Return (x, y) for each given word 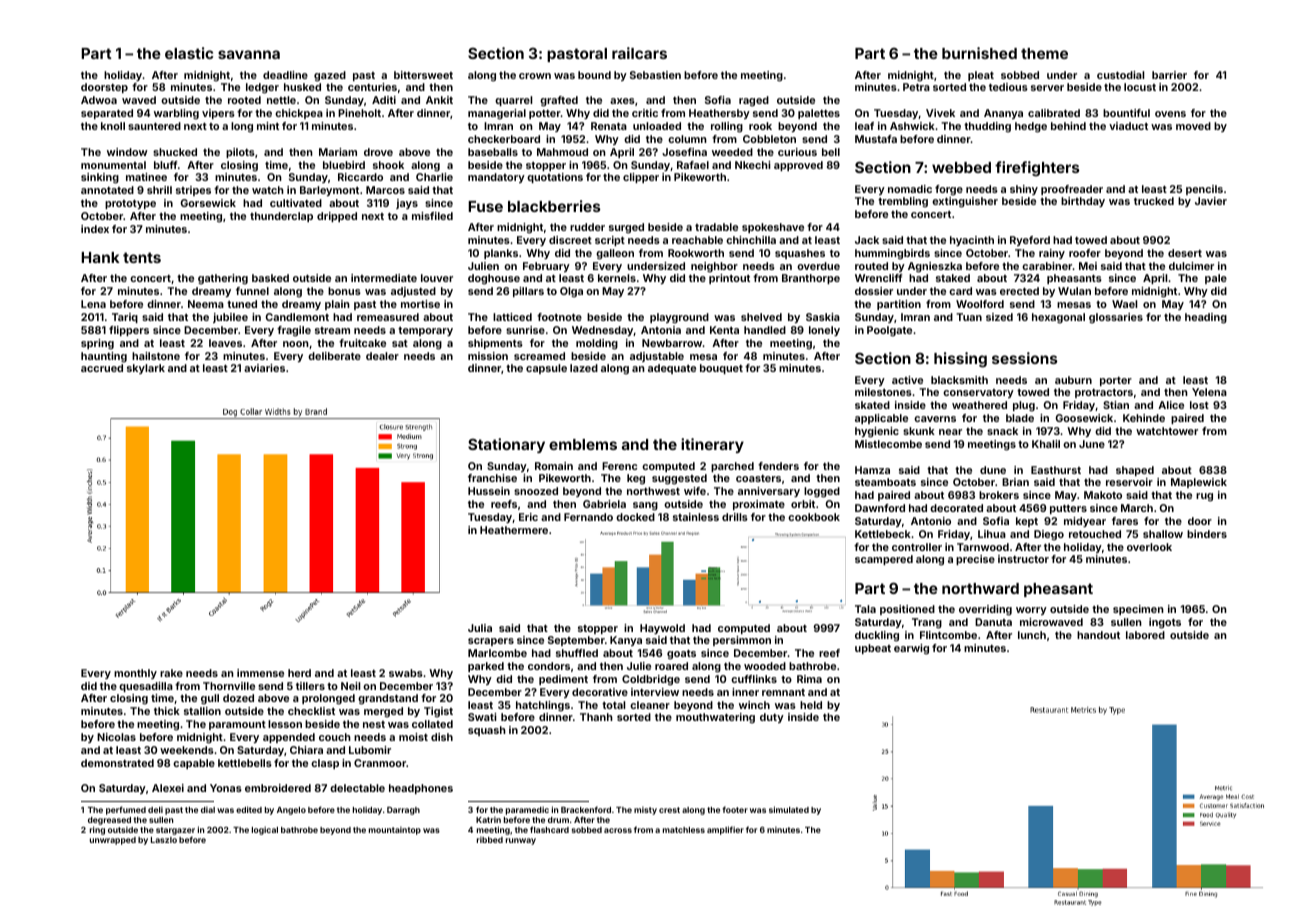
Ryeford (1030, 241)
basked (270, 278)
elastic (189, 53)
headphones (421, 789)
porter (1116, 381)
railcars (639, 53)
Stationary (506, 445)
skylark (146, 369)
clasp (325, 764)
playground (679, 318)
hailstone (156, 356)
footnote (559, 317)
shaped (1135, 471)
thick (167, 711)
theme (1044, 53)
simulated (789, 809)
